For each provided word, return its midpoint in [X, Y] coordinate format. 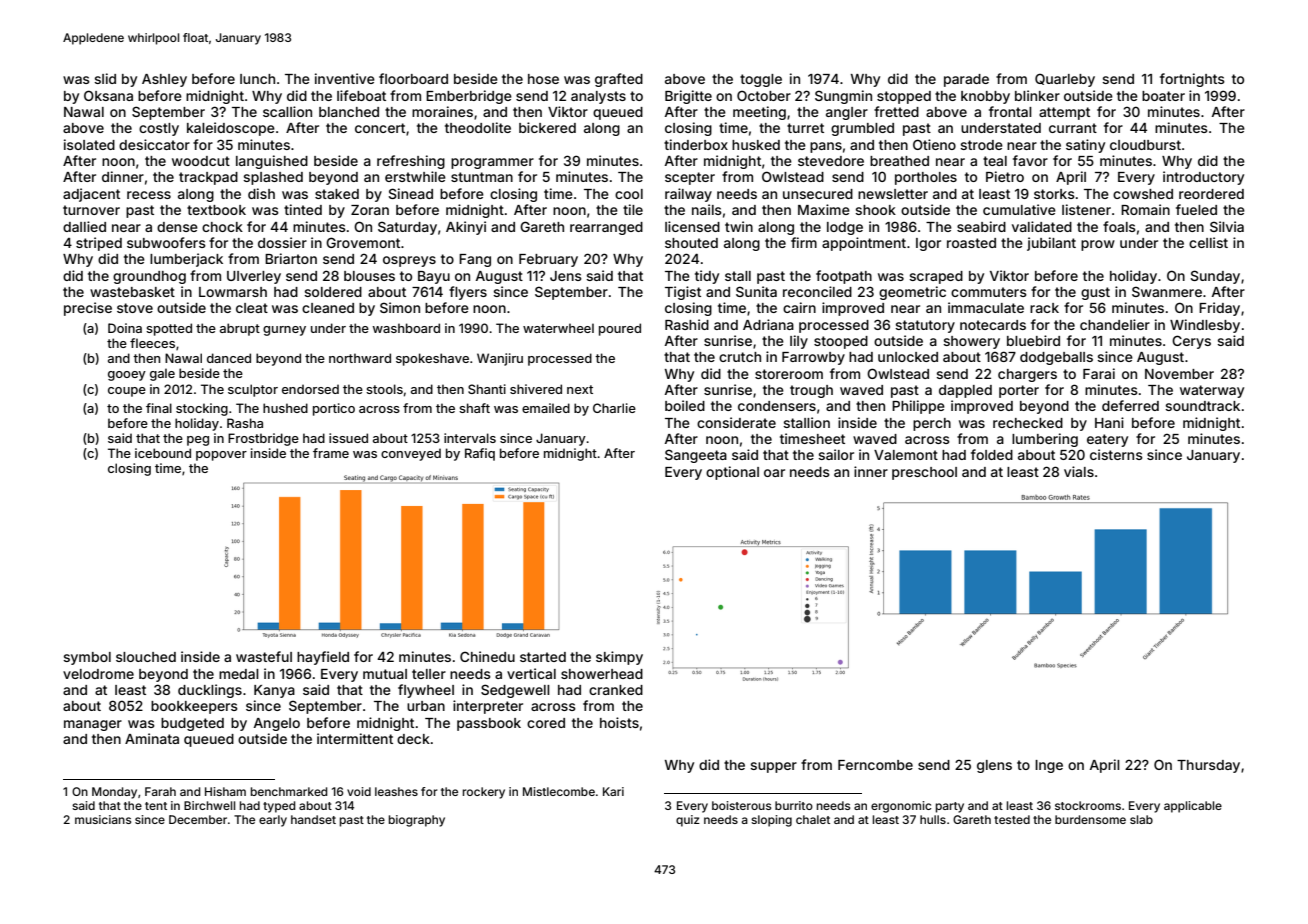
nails [707, 209]
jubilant [1051, 244]
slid [105, 78]
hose [543, 79]
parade [966, 80]
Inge [1049, 766]
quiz [688, 821]
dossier [282, 242]
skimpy [619, 658]
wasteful [264, 656]
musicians [103, 819]
